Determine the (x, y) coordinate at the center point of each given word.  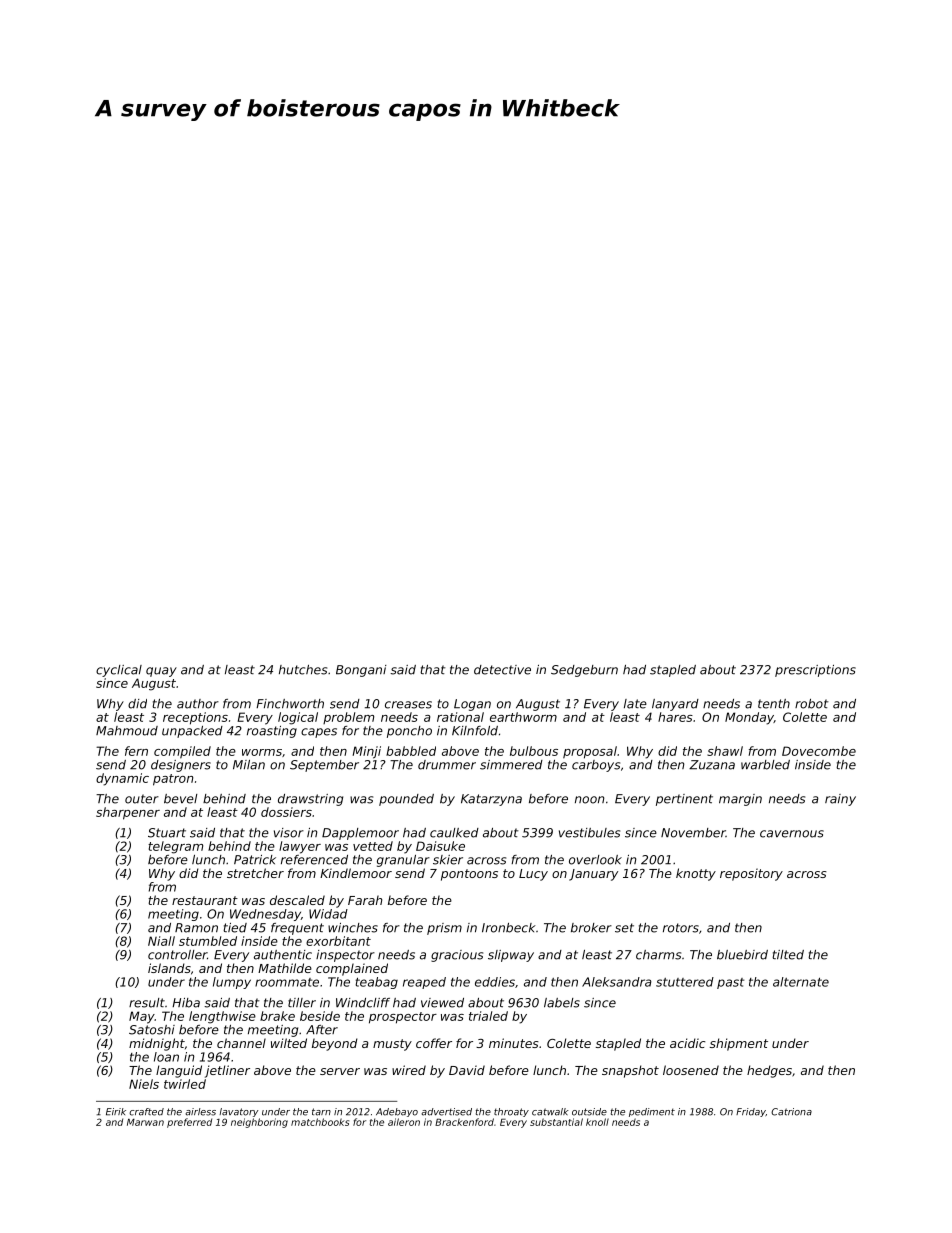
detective (502, 670)
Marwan (145, 1122)
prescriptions (815, 671)
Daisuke (440, 846)
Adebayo (397, 1112)
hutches (303, 670)
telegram (175, 847)
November (693, 833)
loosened (691, 1070)
